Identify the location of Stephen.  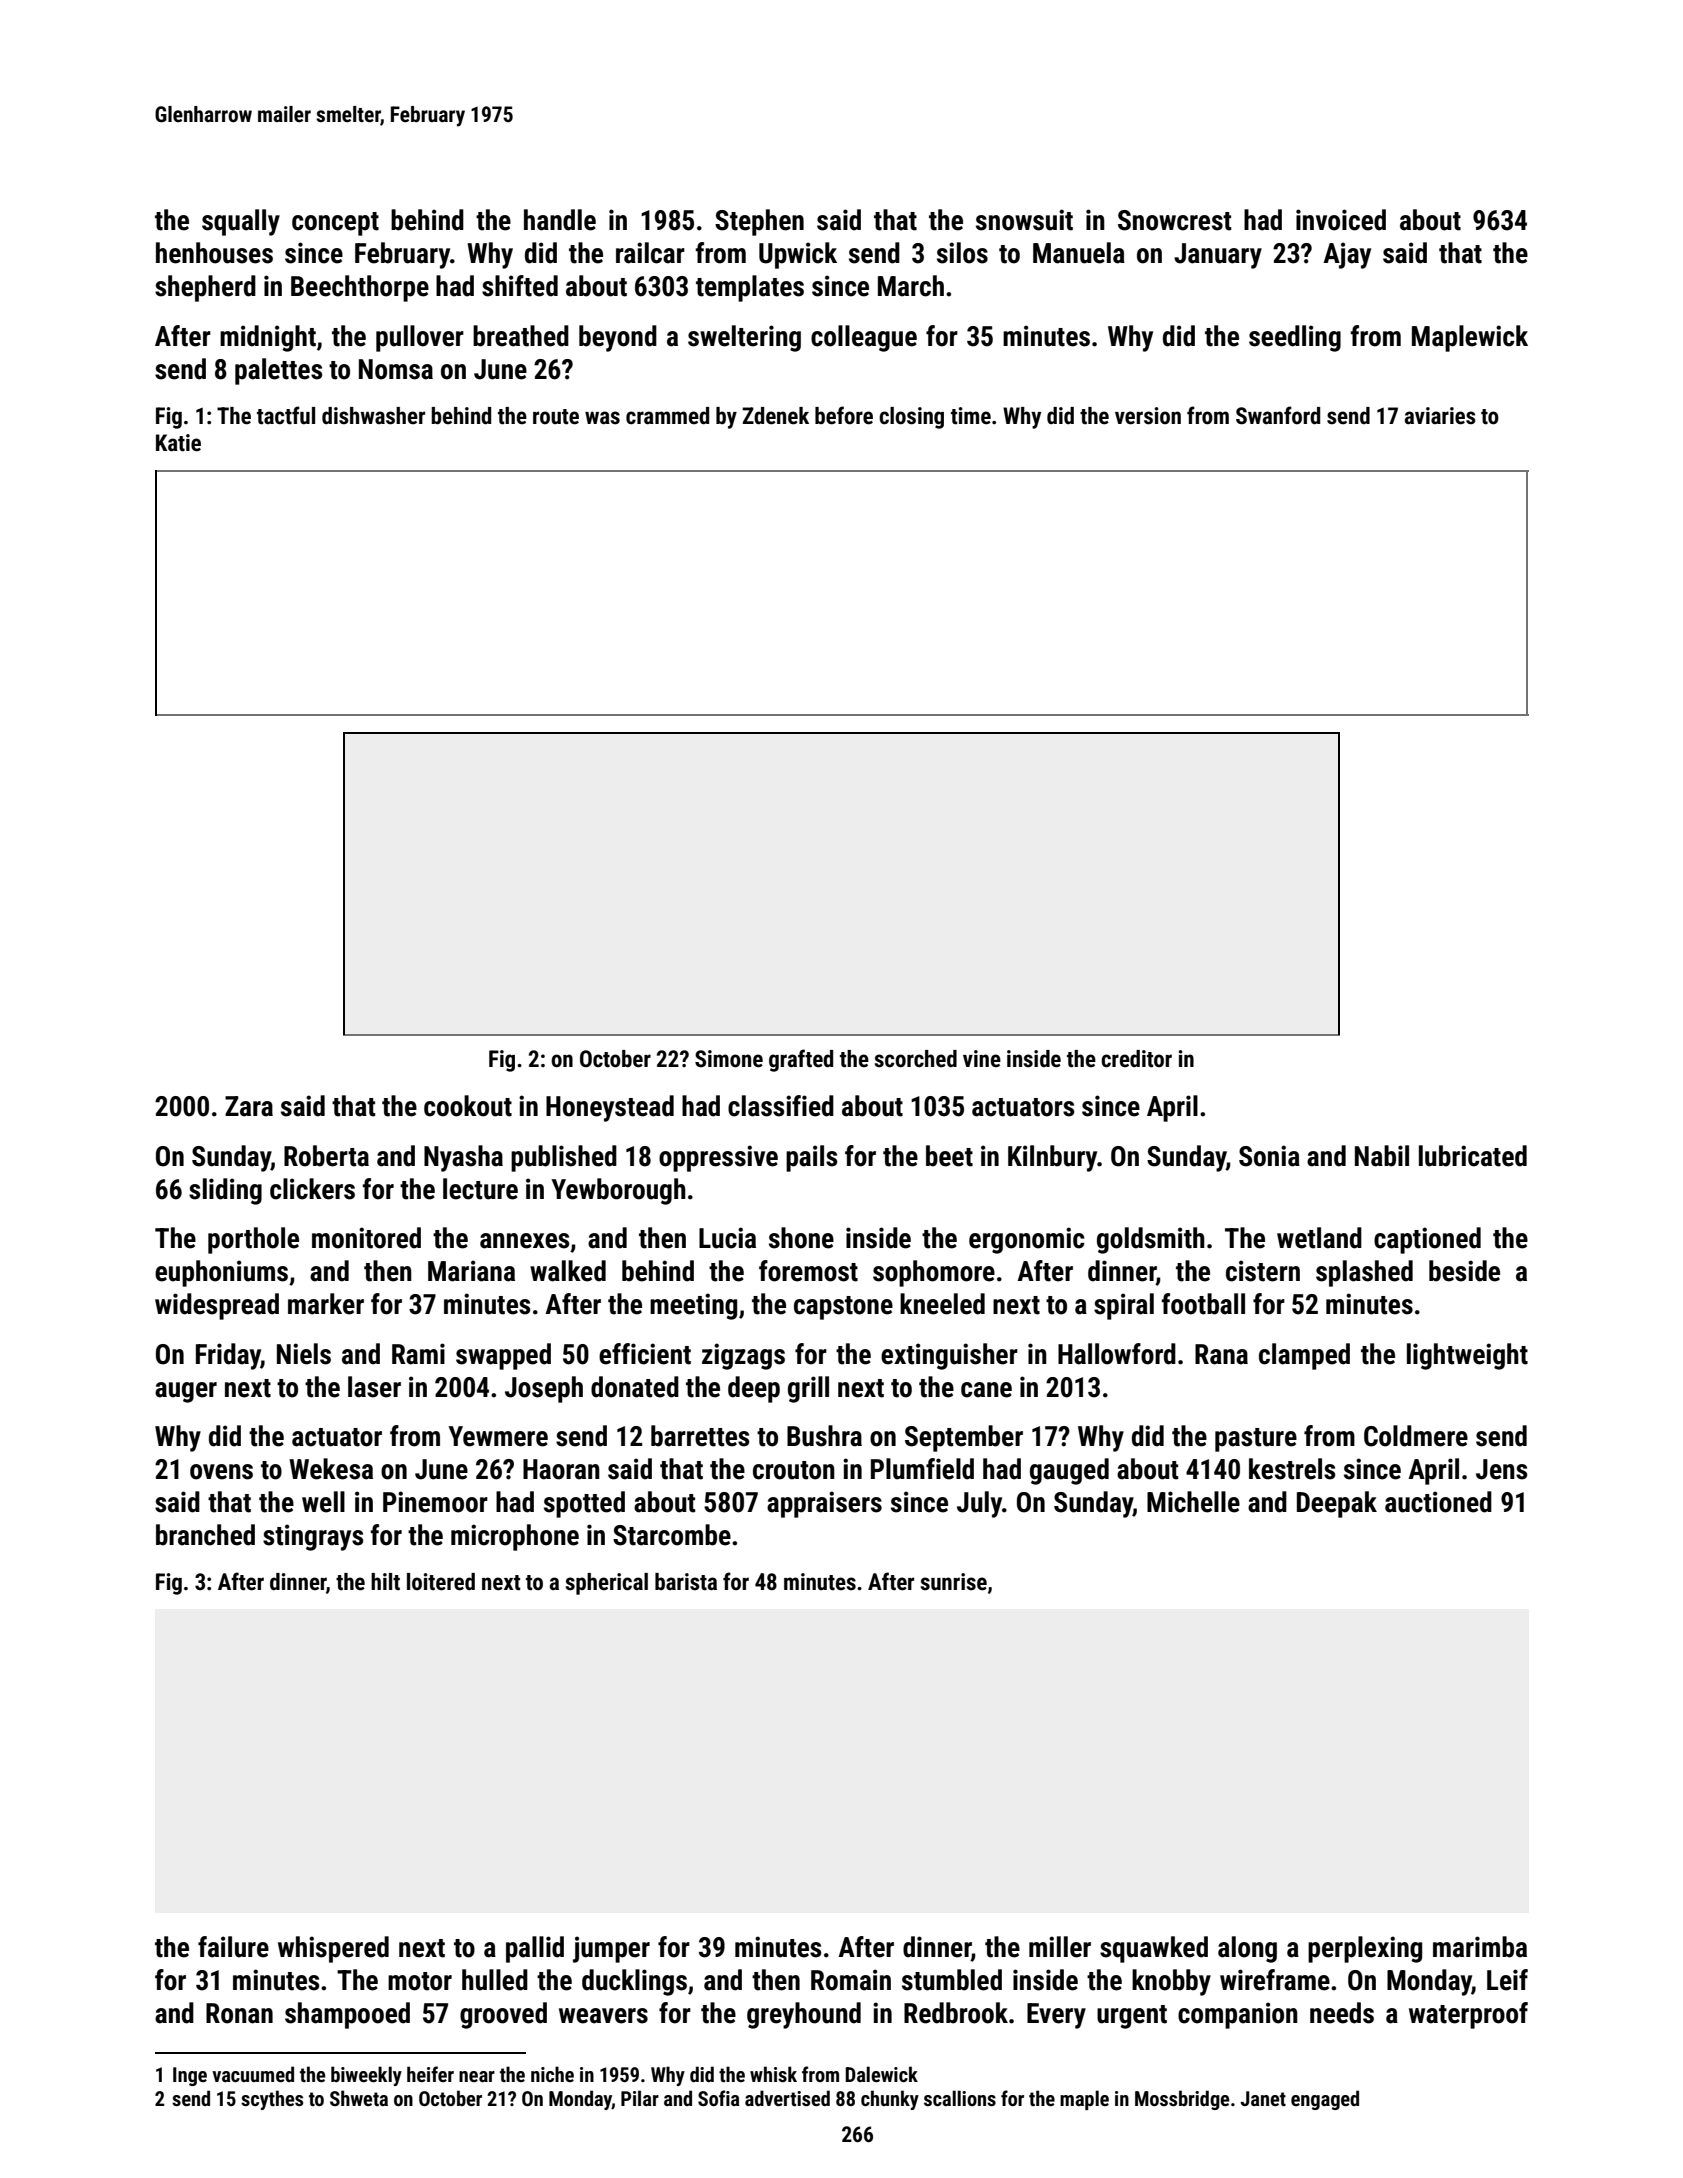
(759, 222).
